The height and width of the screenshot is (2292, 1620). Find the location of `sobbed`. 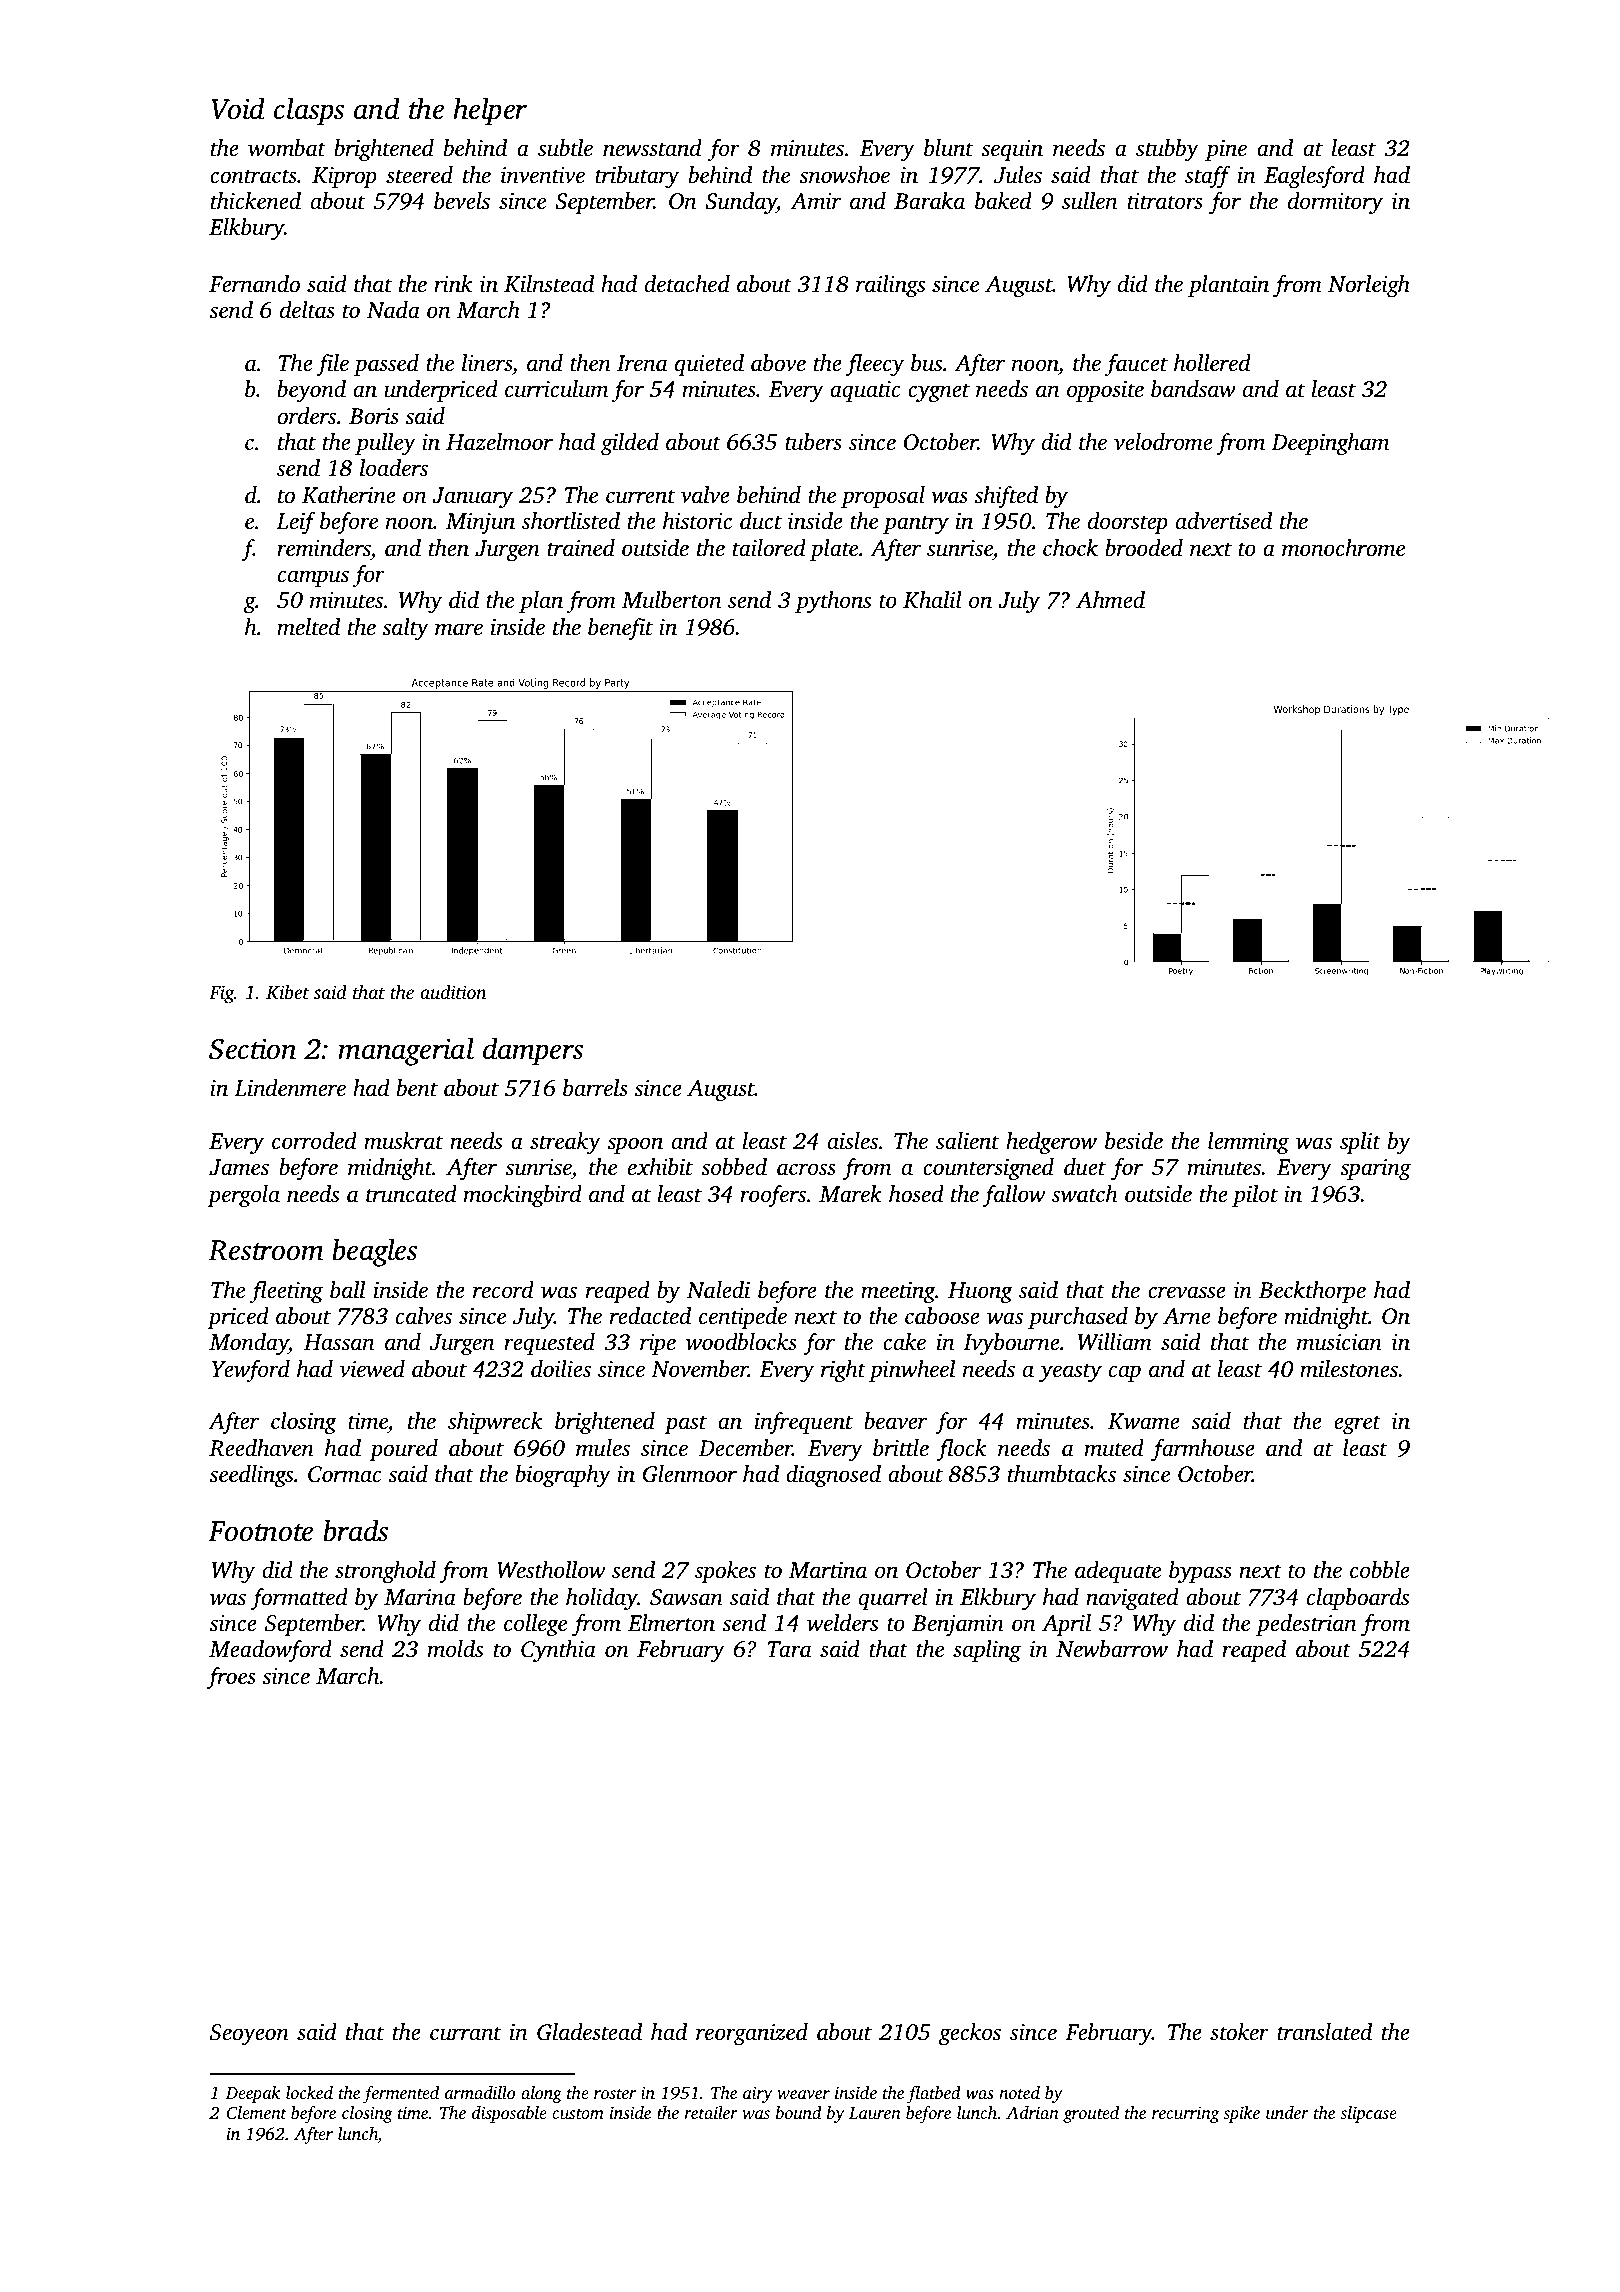

sobbed is located at coordinates (734, 1167).
